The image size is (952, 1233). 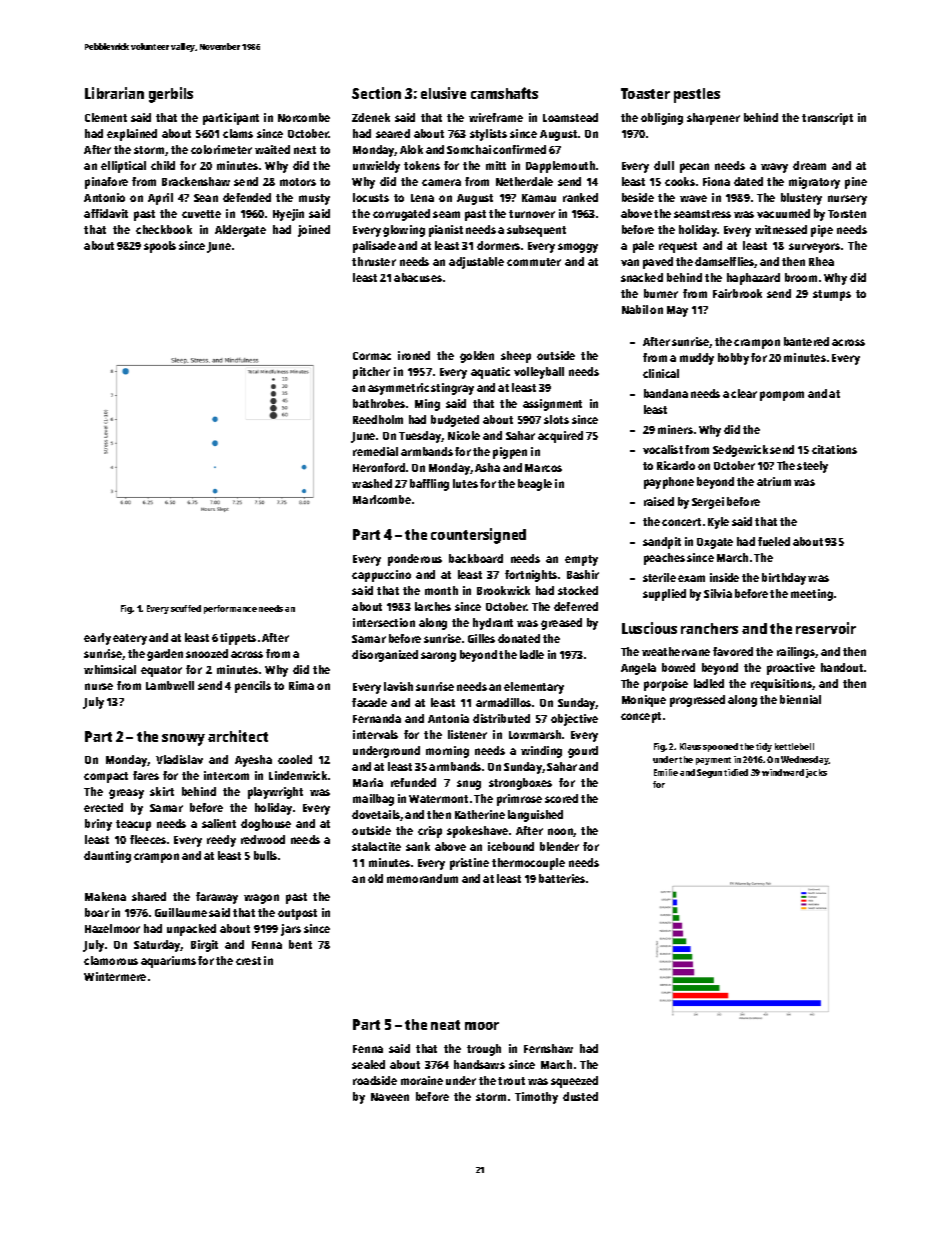 What do you see at coordinates (98, 825) in the page?
I see `briny` at bounding box center [98, 825].
